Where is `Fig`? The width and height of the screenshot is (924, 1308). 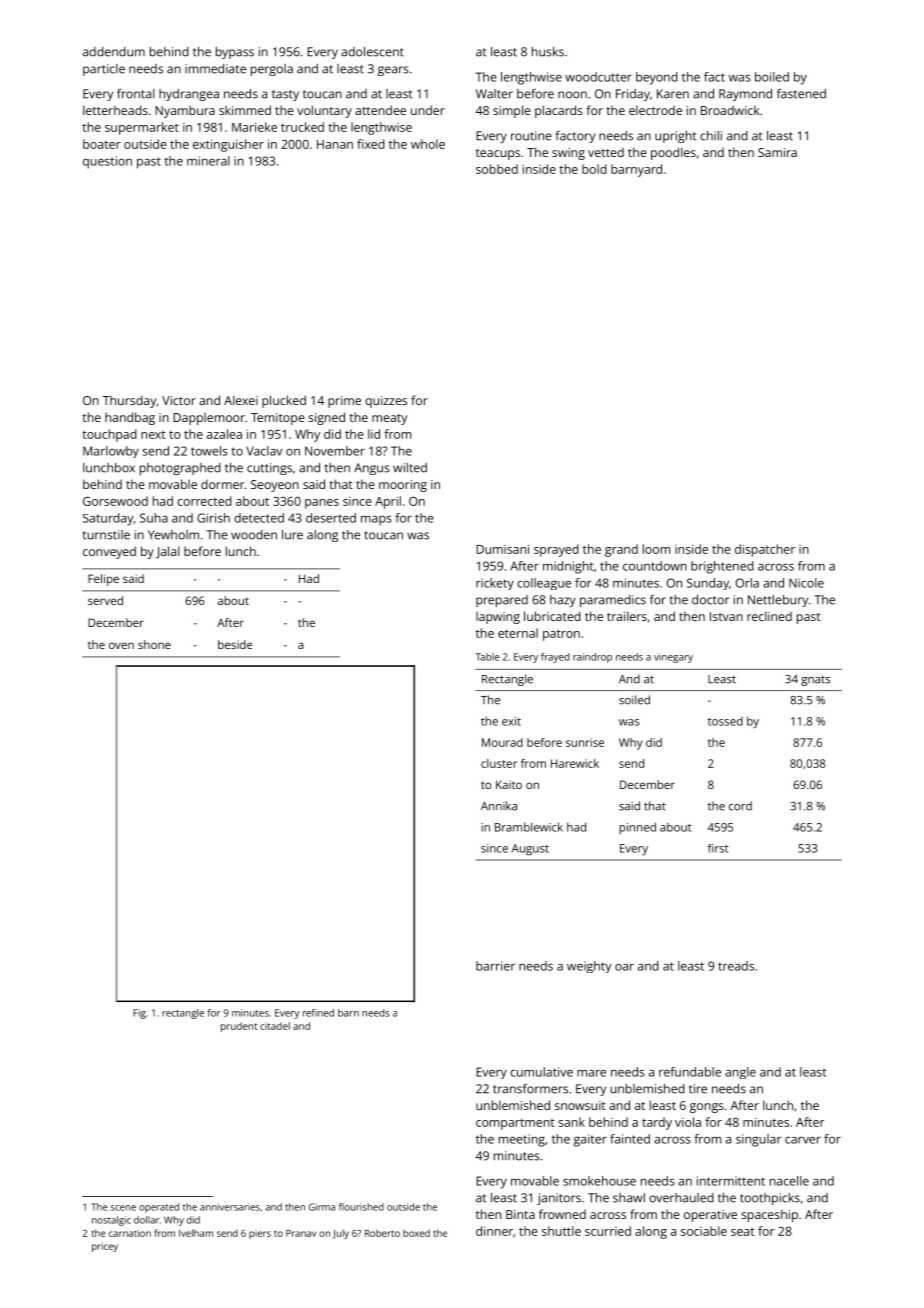 Fig is located at coordinates (139, 1014).
